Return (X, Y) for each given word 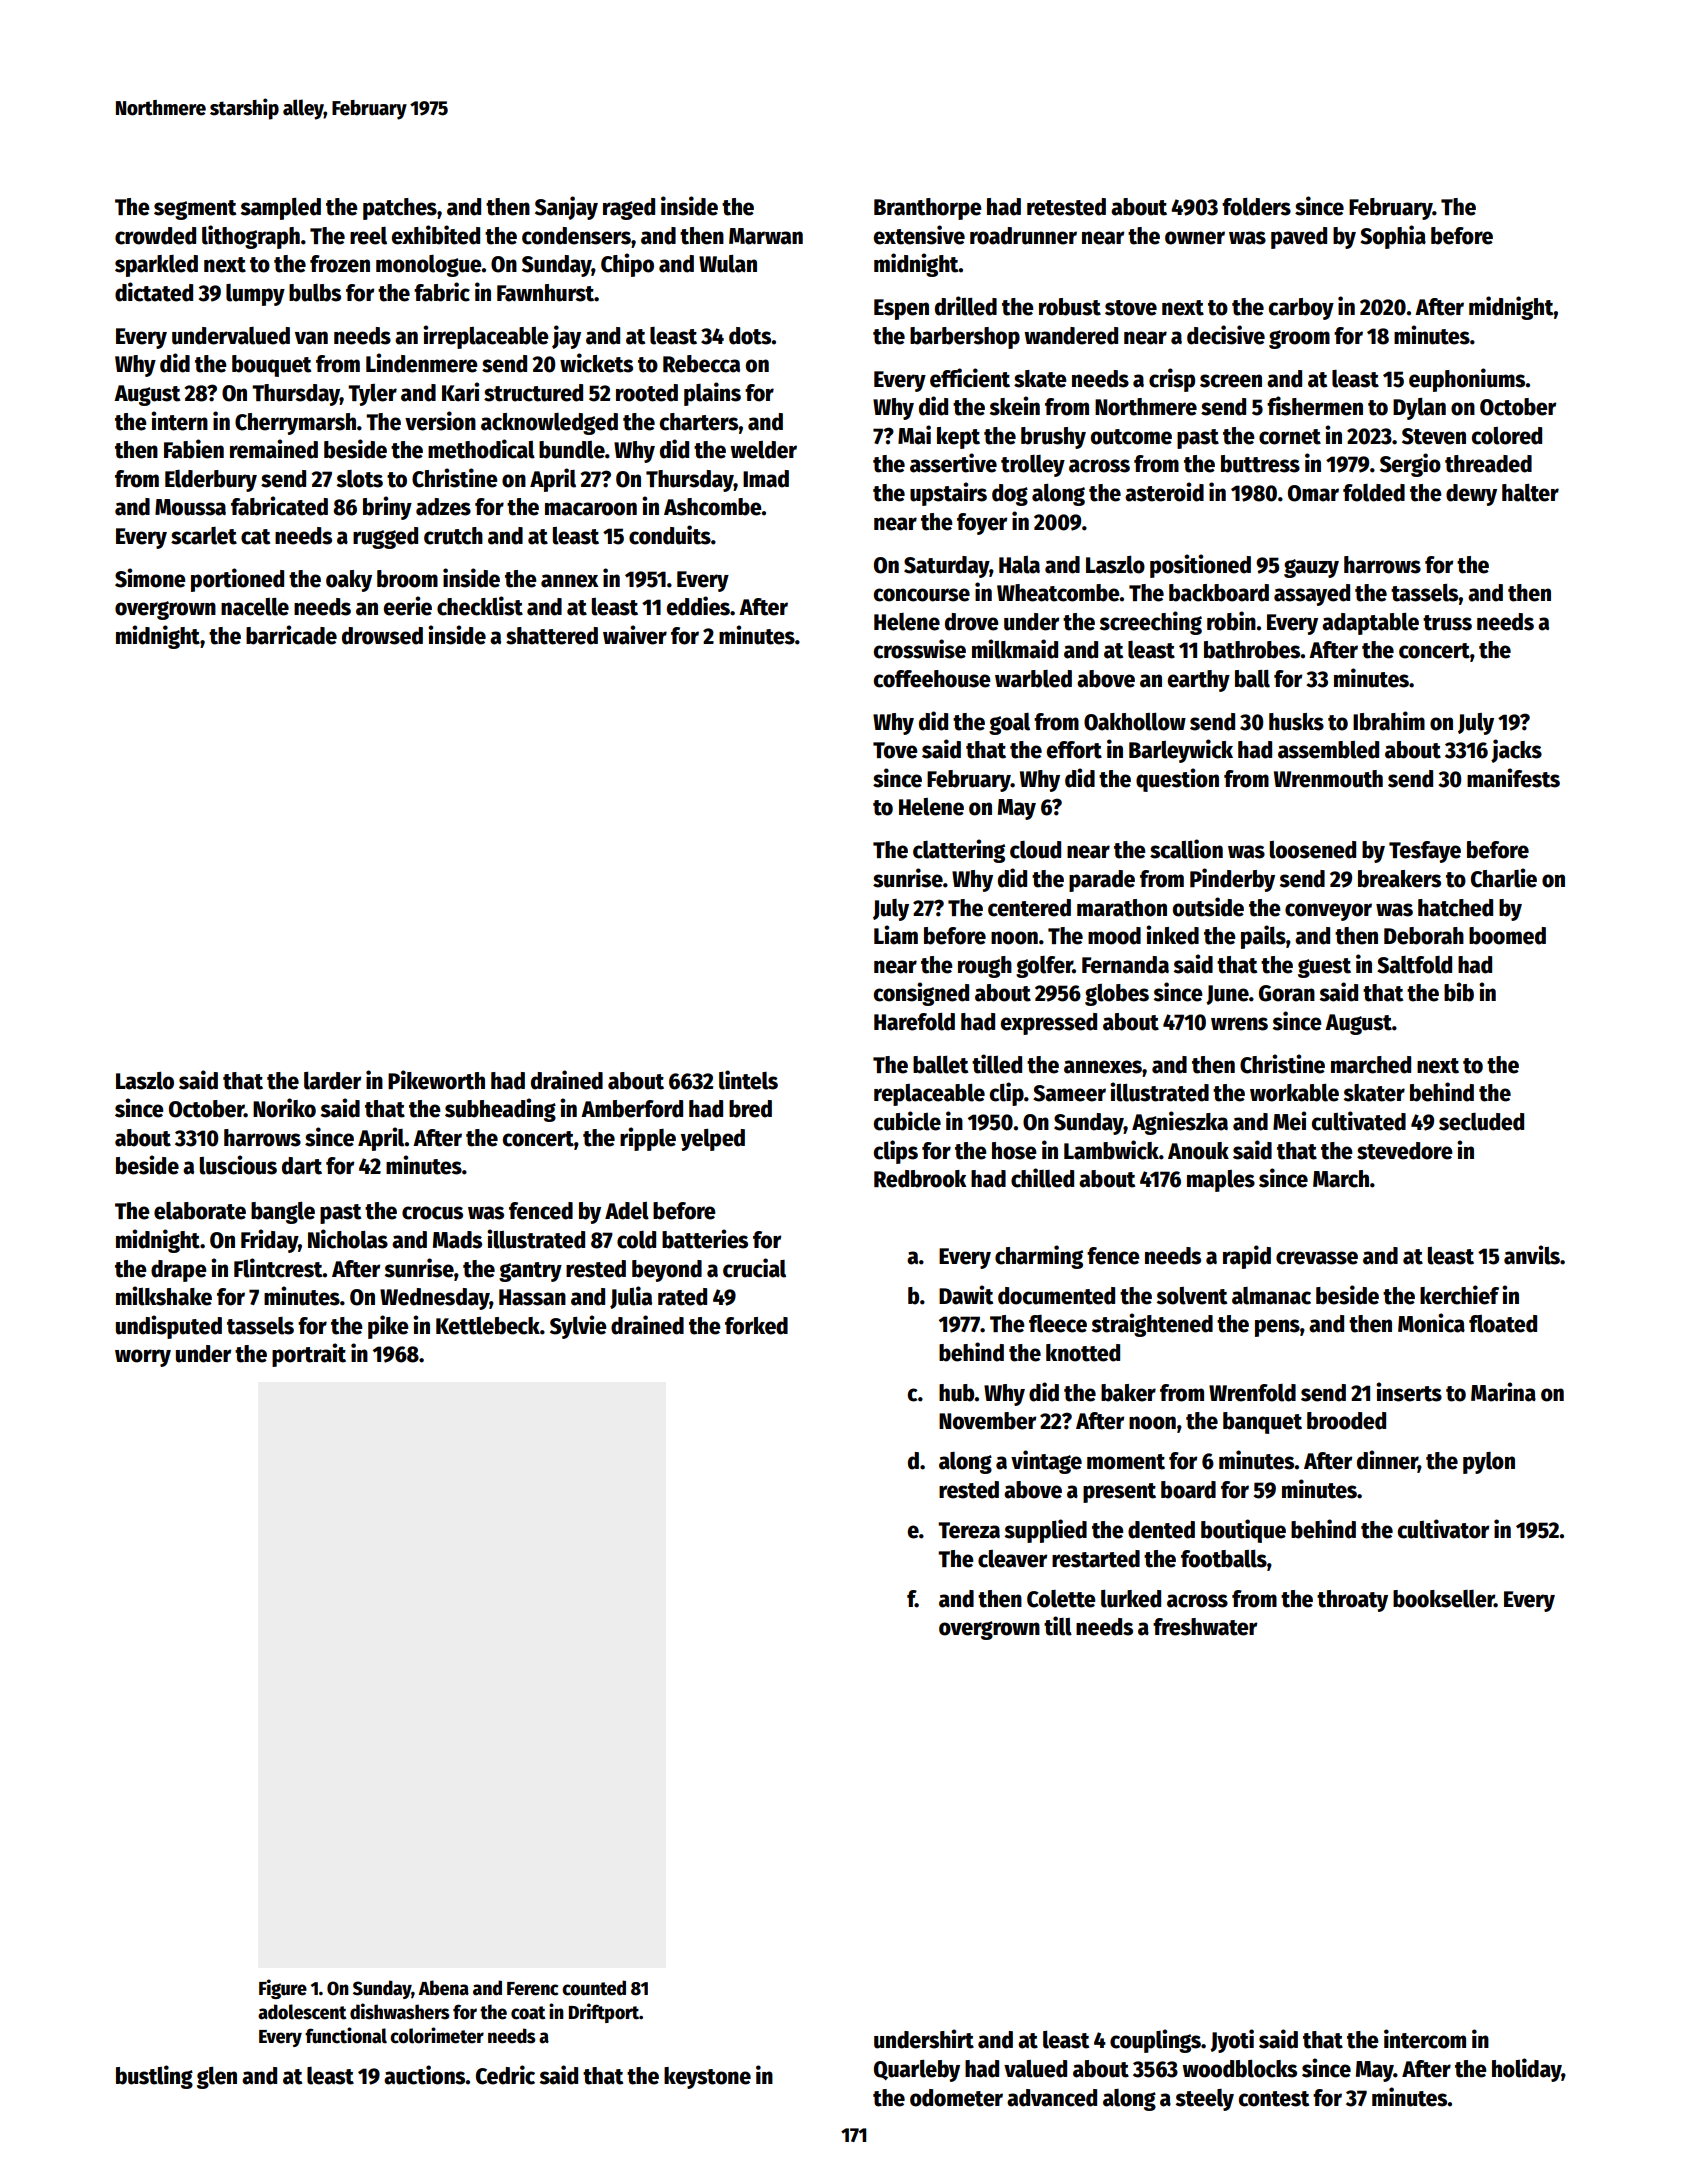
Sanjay (566, 208)
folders (1256, 207)
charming (1039, 1257)
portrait (309, 1355)
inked (1172, 935)
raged (629, 209)
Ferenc (532, 1989)
